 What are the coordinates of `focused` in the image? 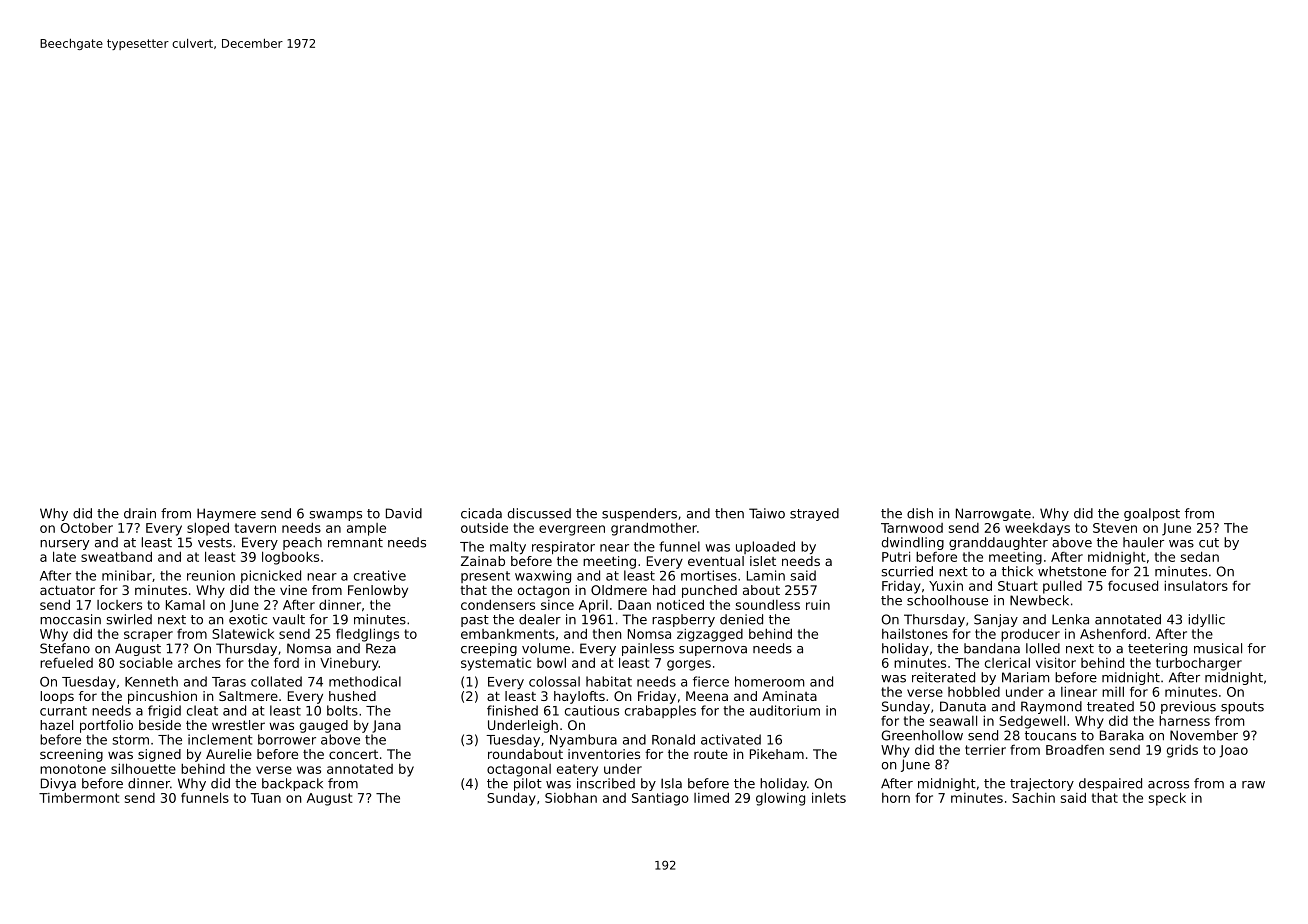 It's located at (1133, 585).
